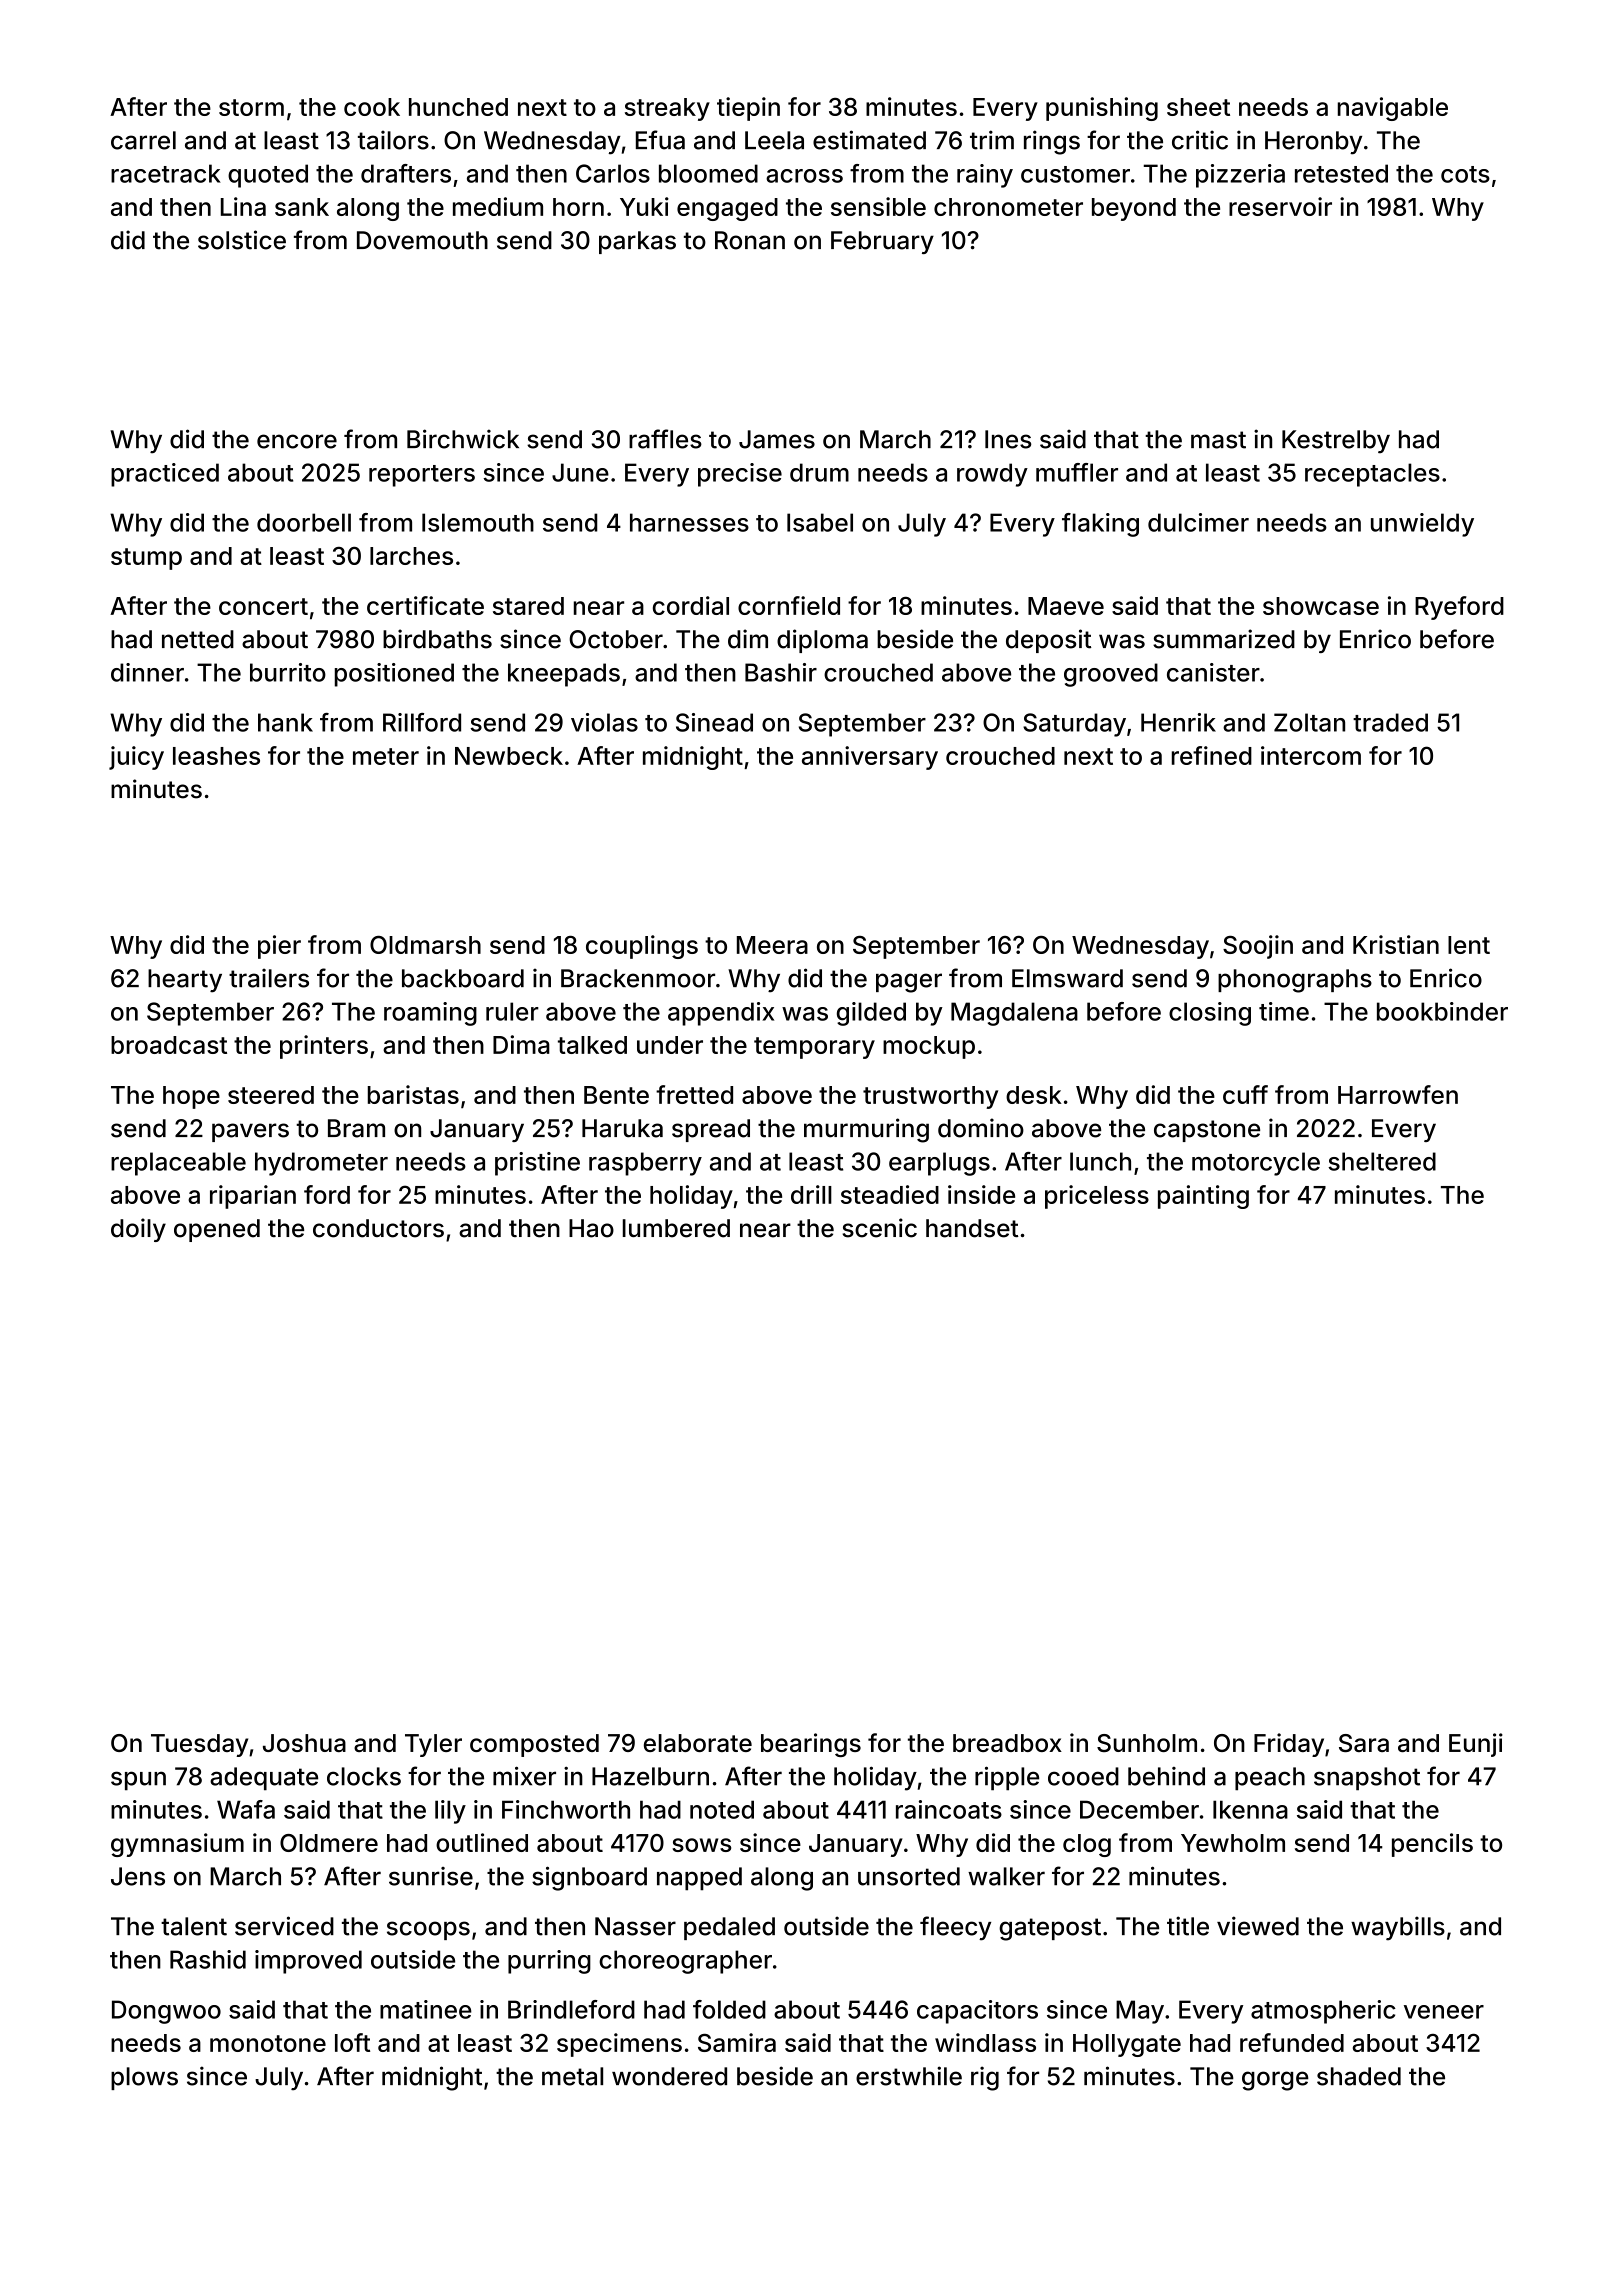 This screenshot has height=2292, width=1620. Describe the element at coordinates (285, 722) in the screenshot. I see `hank` at that location.
